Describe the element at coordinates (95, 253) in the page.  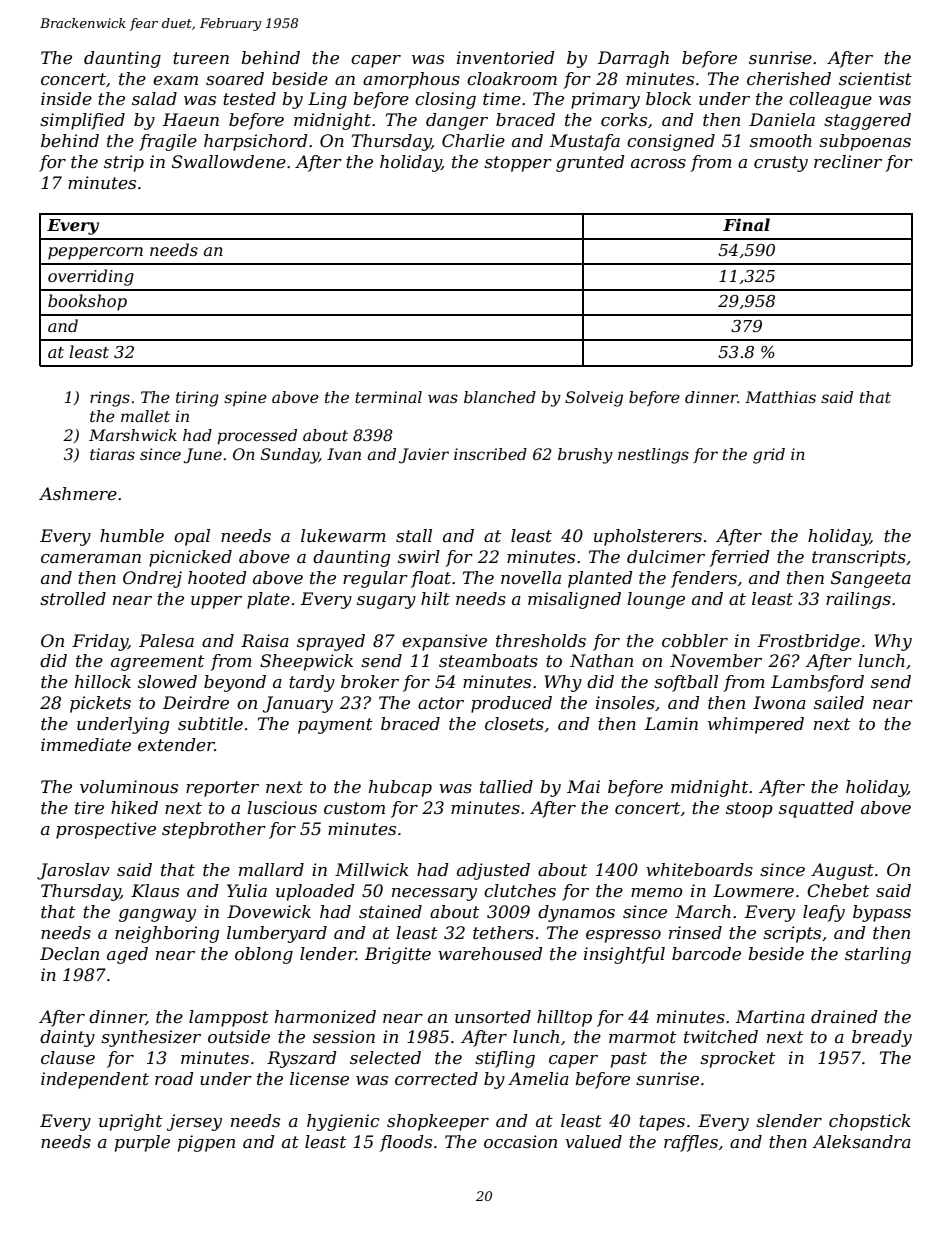
I see `peppercorn` at that location.
